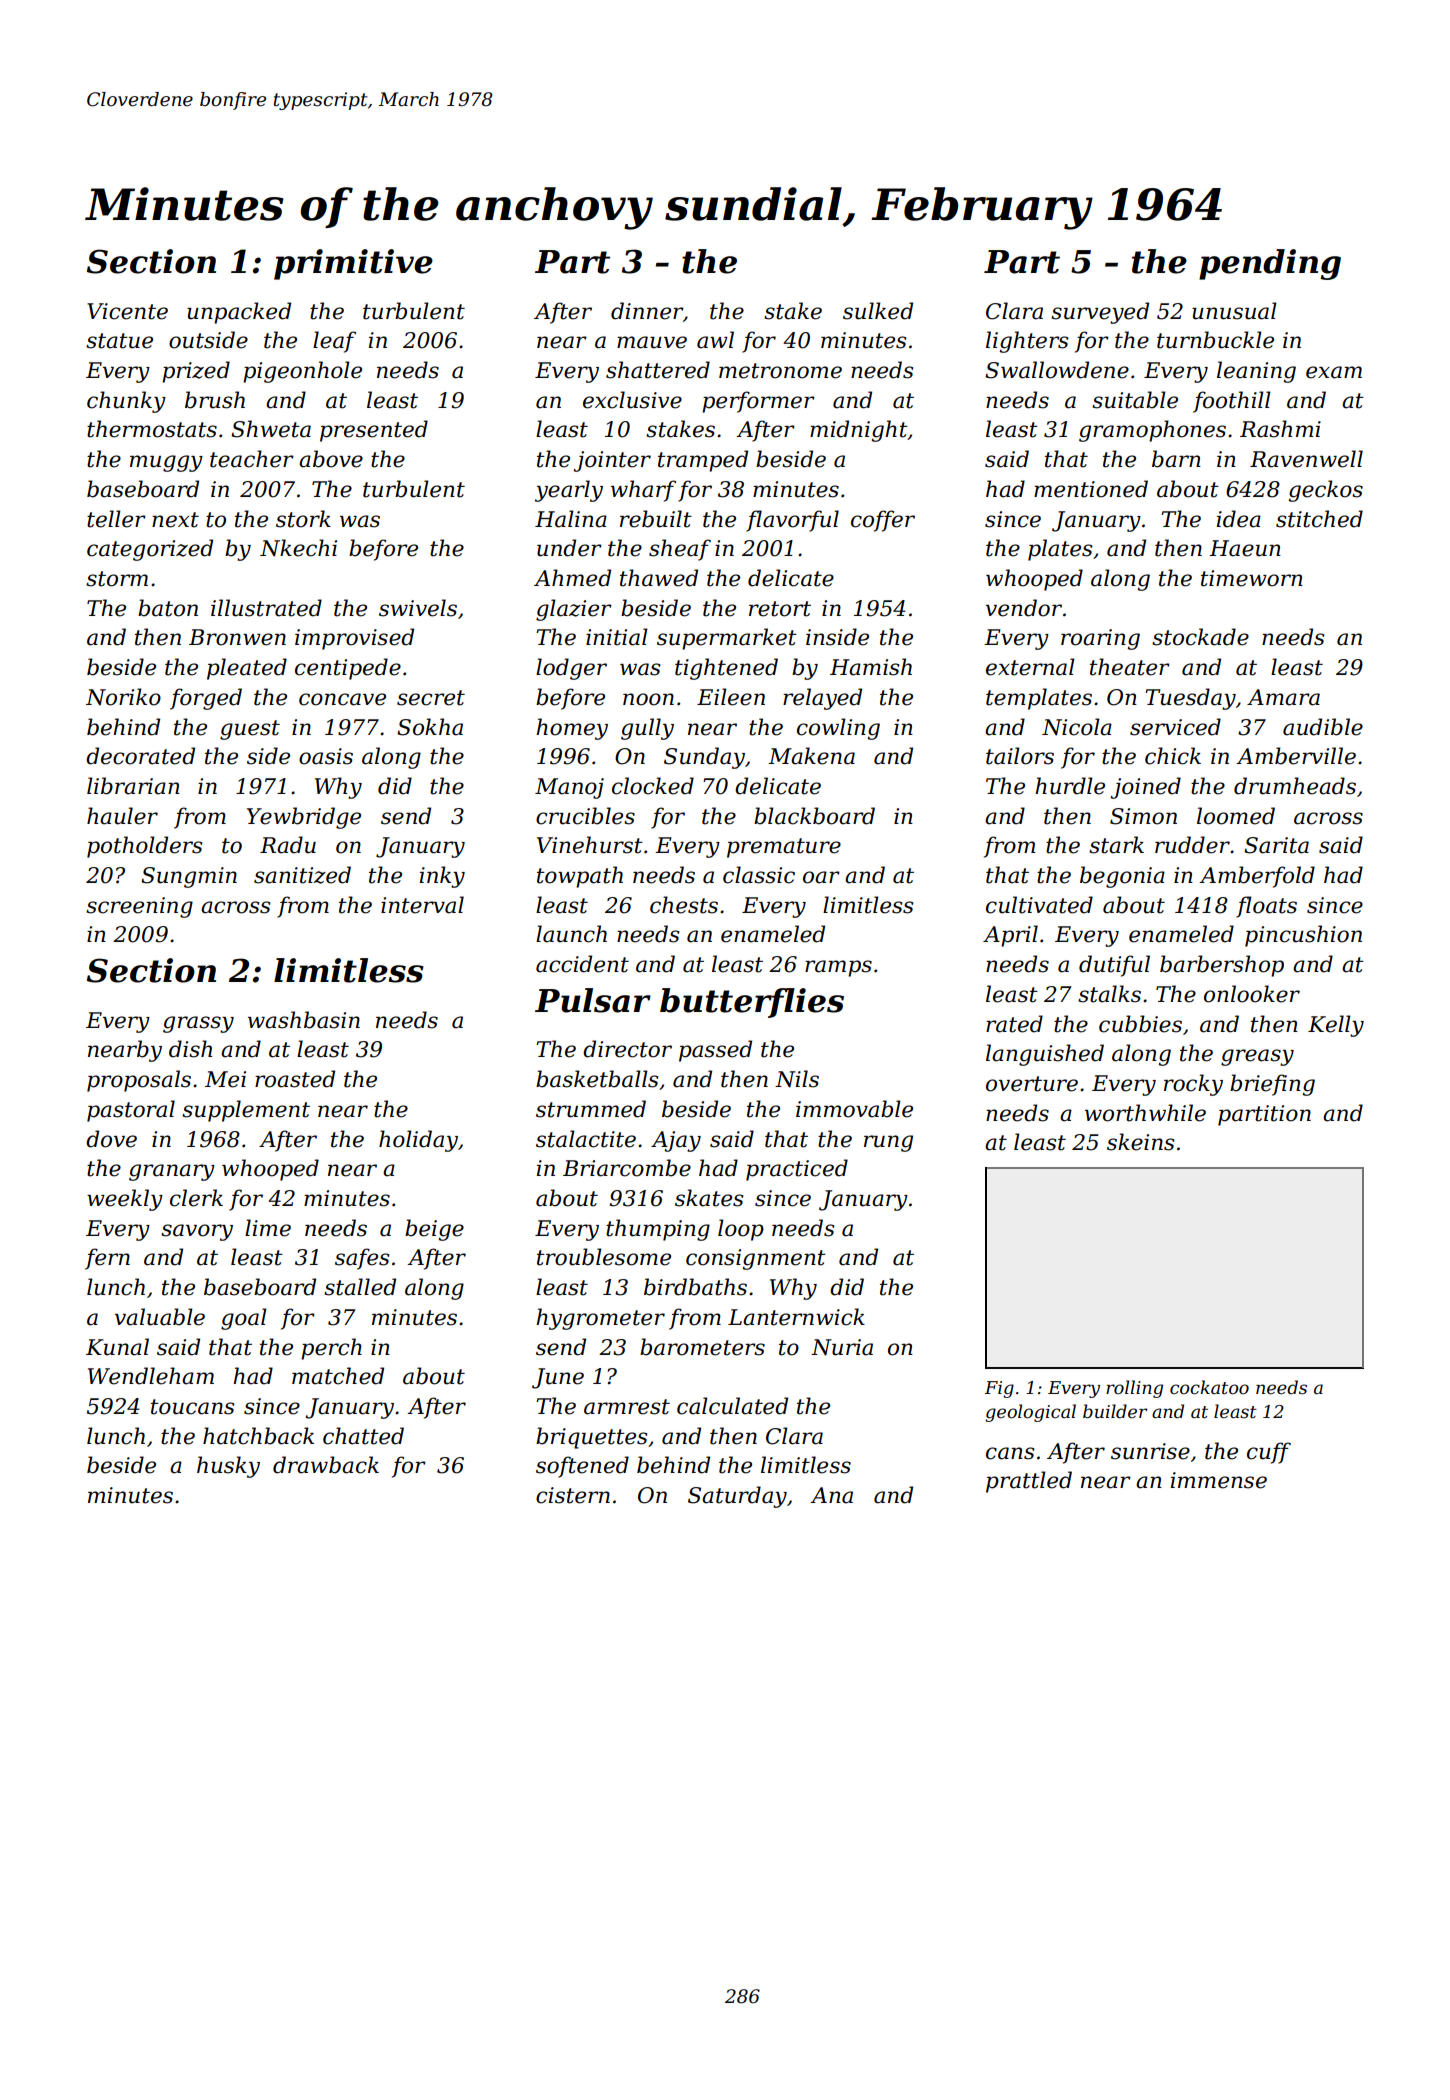 This page has height=2100, width=1450. Describe the element at coordinates (999, 1389) in the page. I see `Fig` at that location.
